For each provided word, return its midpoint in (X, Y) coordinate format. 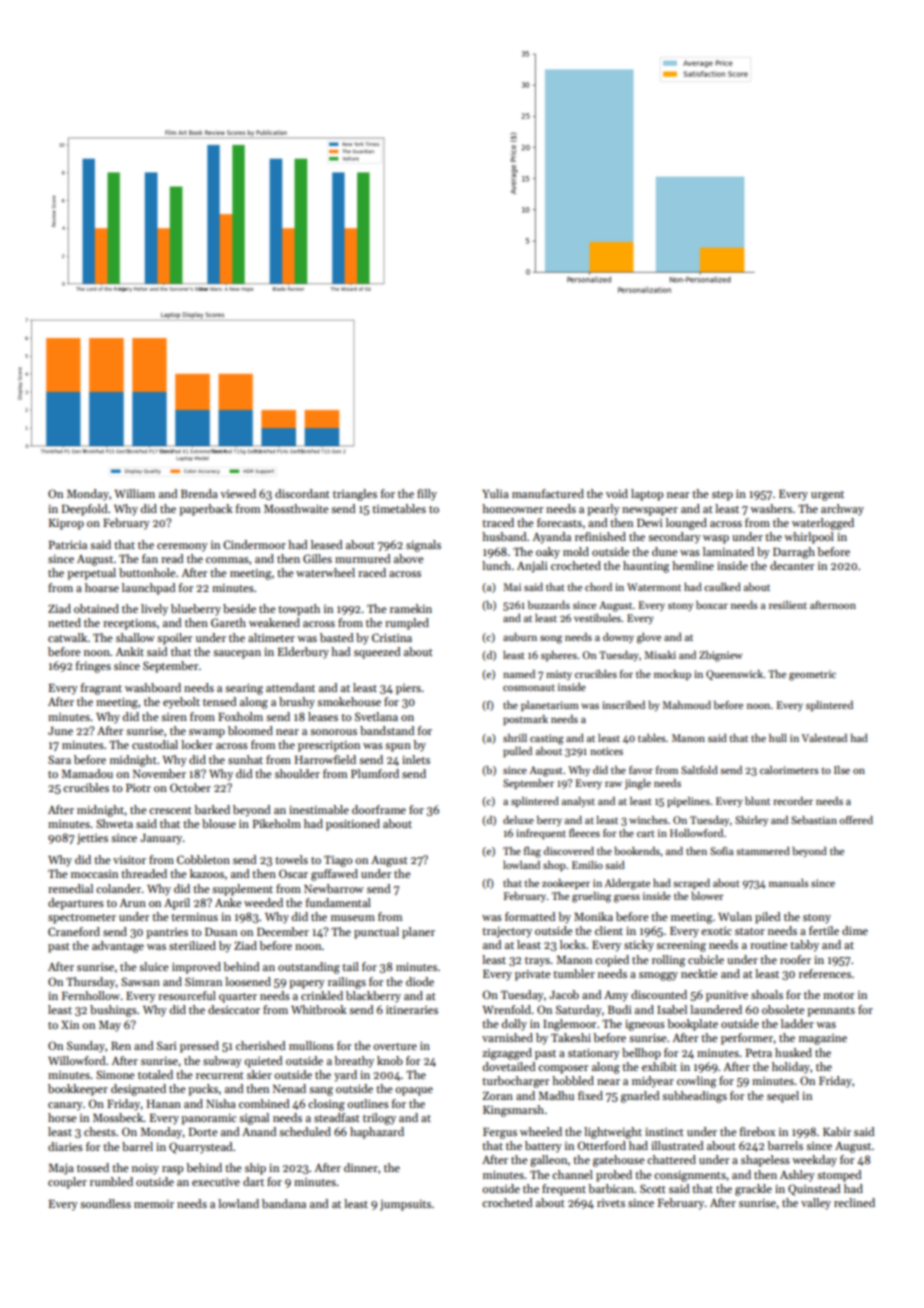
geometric (812, 675)
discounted (659, 994)
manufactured (548, 493)
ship (255, 1169)
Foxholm (240, 716)
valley (816, 1204)
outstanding (309, 968)
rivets (611, 1203)
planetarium (550, 706)
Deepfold (85, 510)
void (617, 493)
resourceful (187, 995)
